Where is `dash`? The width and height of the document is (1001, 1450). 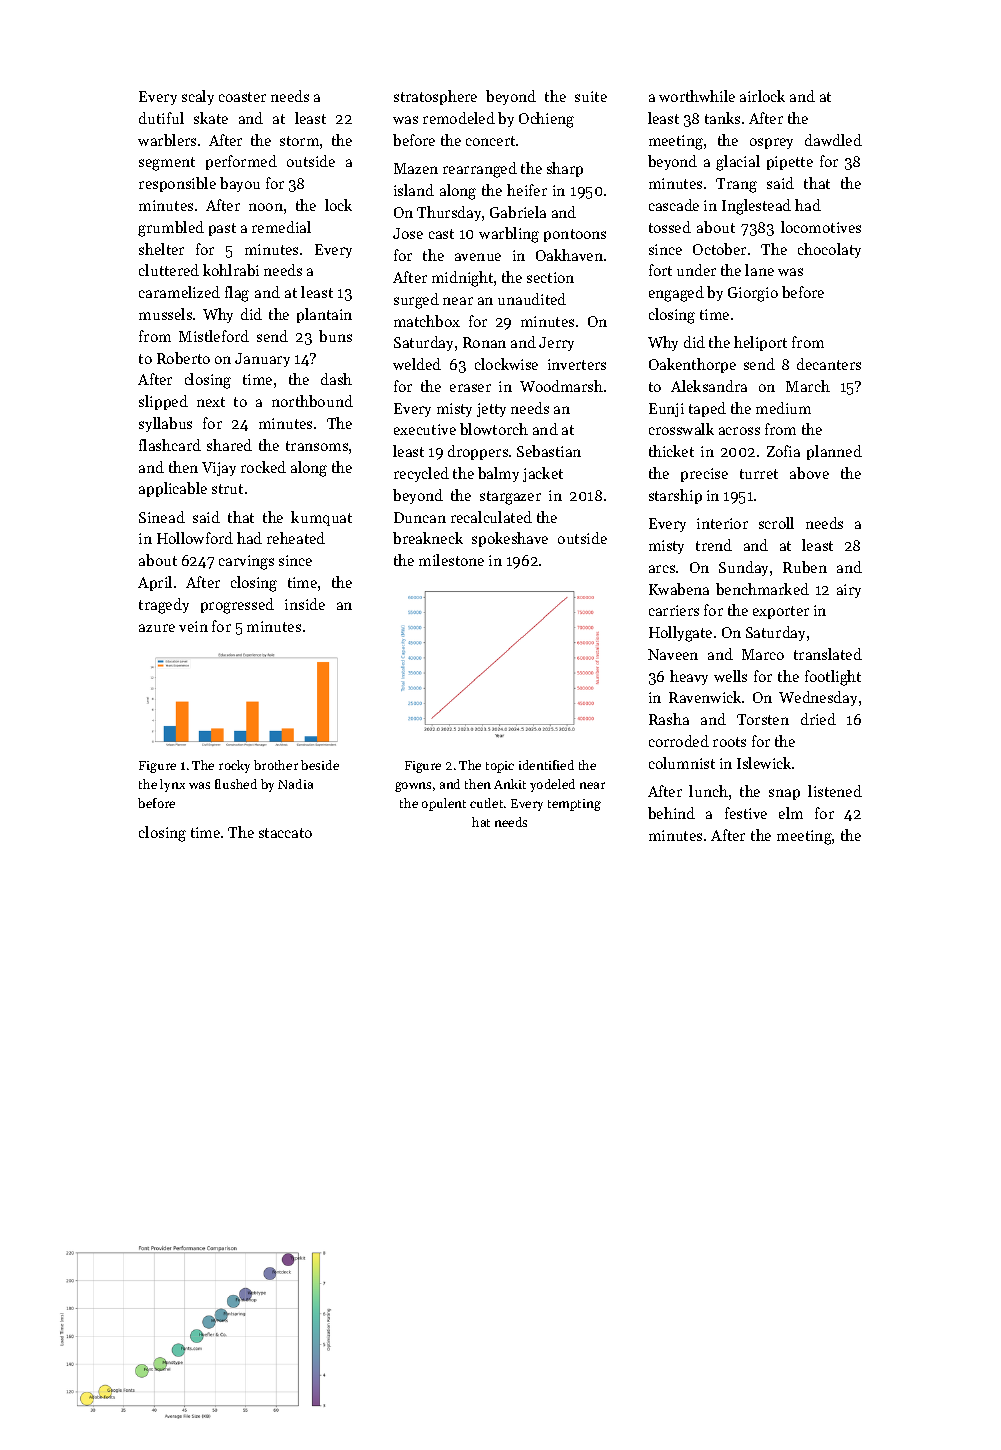
dash is located at coordinates (336, 379).
